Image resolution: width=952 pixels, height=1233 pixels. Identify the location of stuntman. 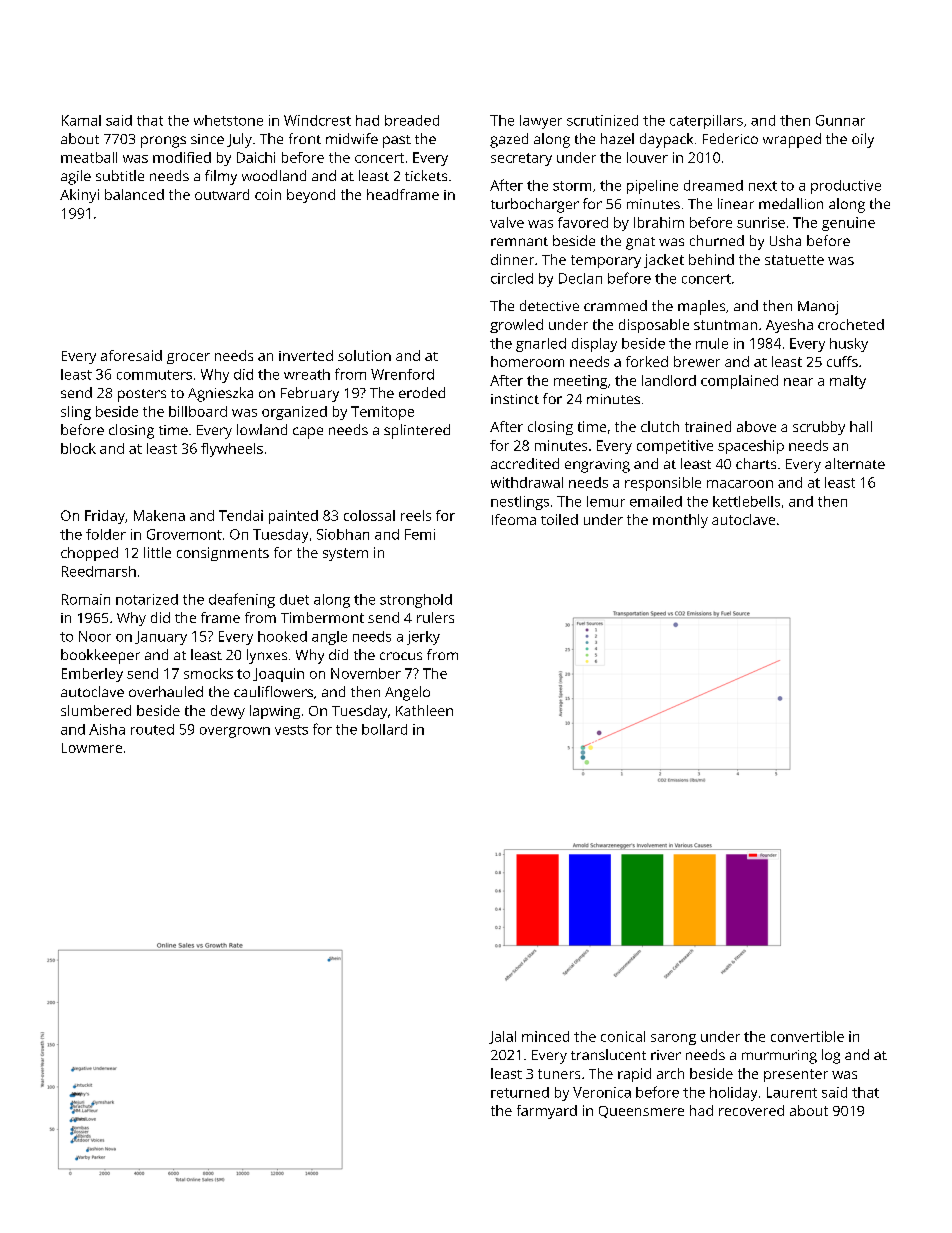
(725, 325).
